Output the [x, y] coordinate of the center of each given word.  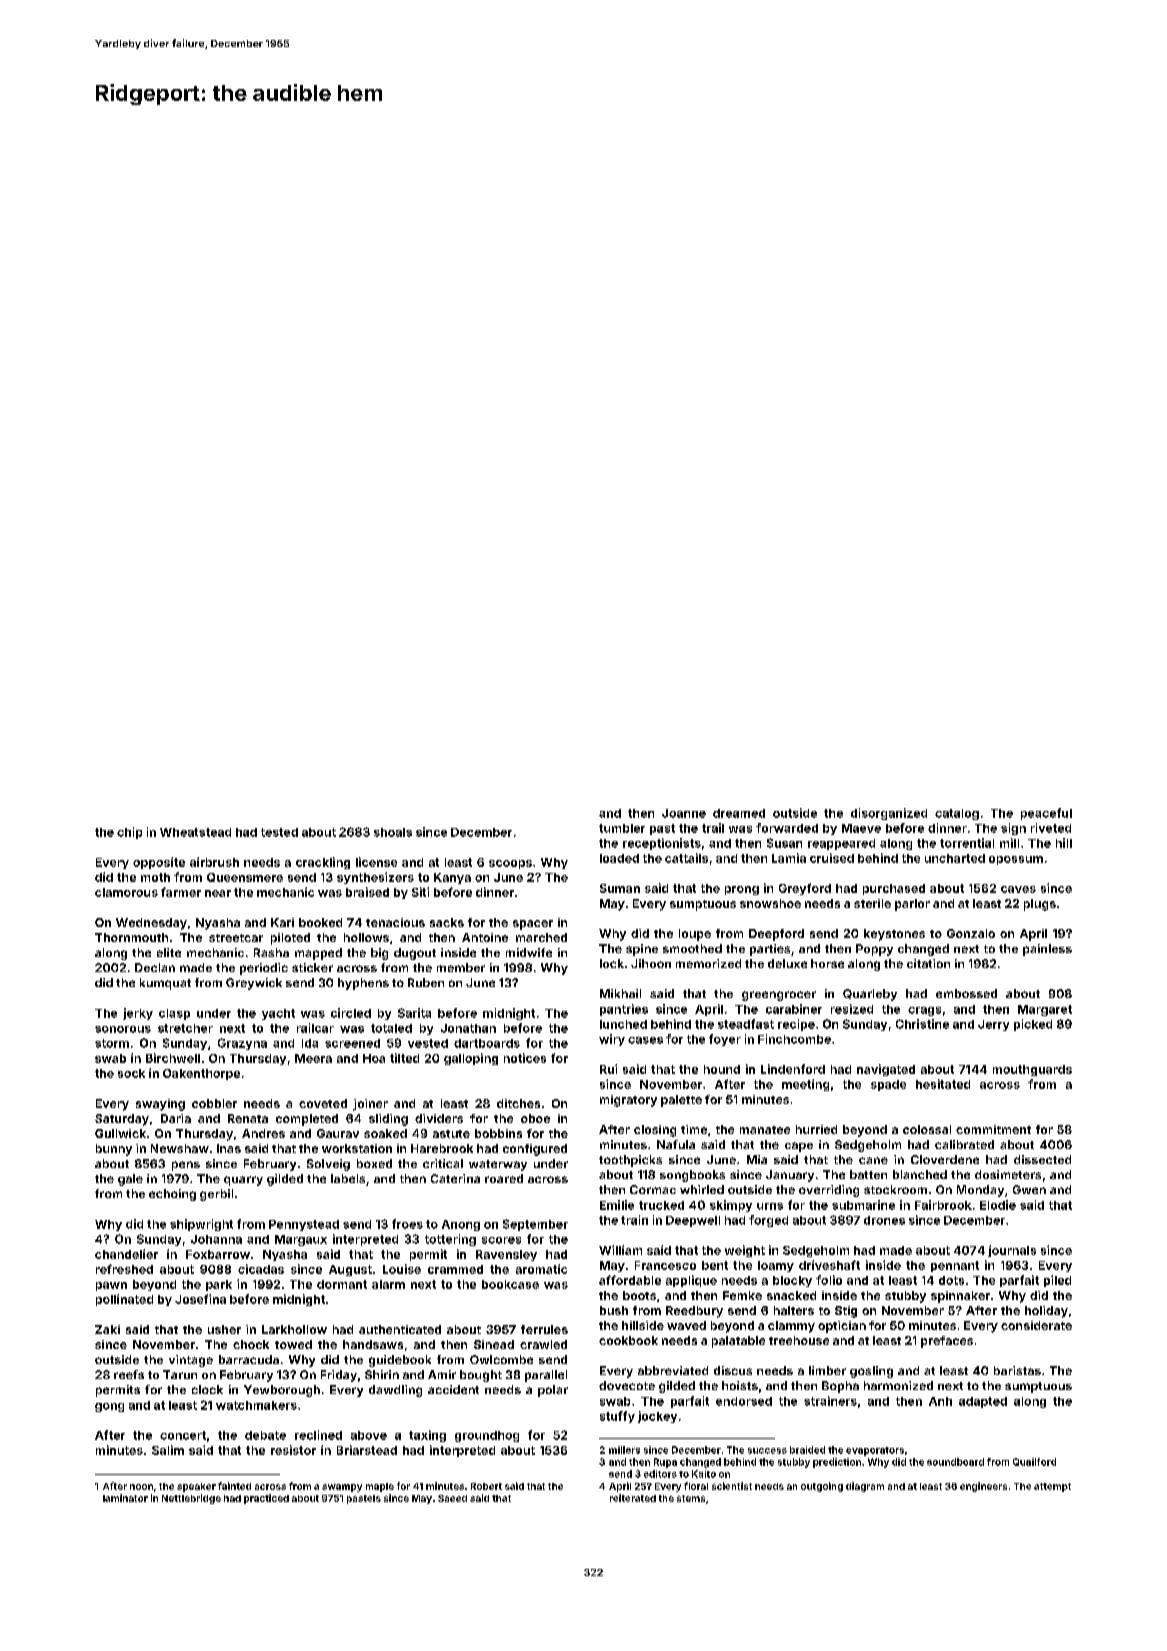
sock [131, 1073]
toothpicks [630, 1161]
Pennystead [304, 1225]
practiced [266, 1499]
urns [770, 1206]
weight [745, 1251]
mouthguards [1032, 1070]
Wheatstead [195, 832]
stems [691, 1498]
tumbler [622, 828]
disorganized [889, 814]
